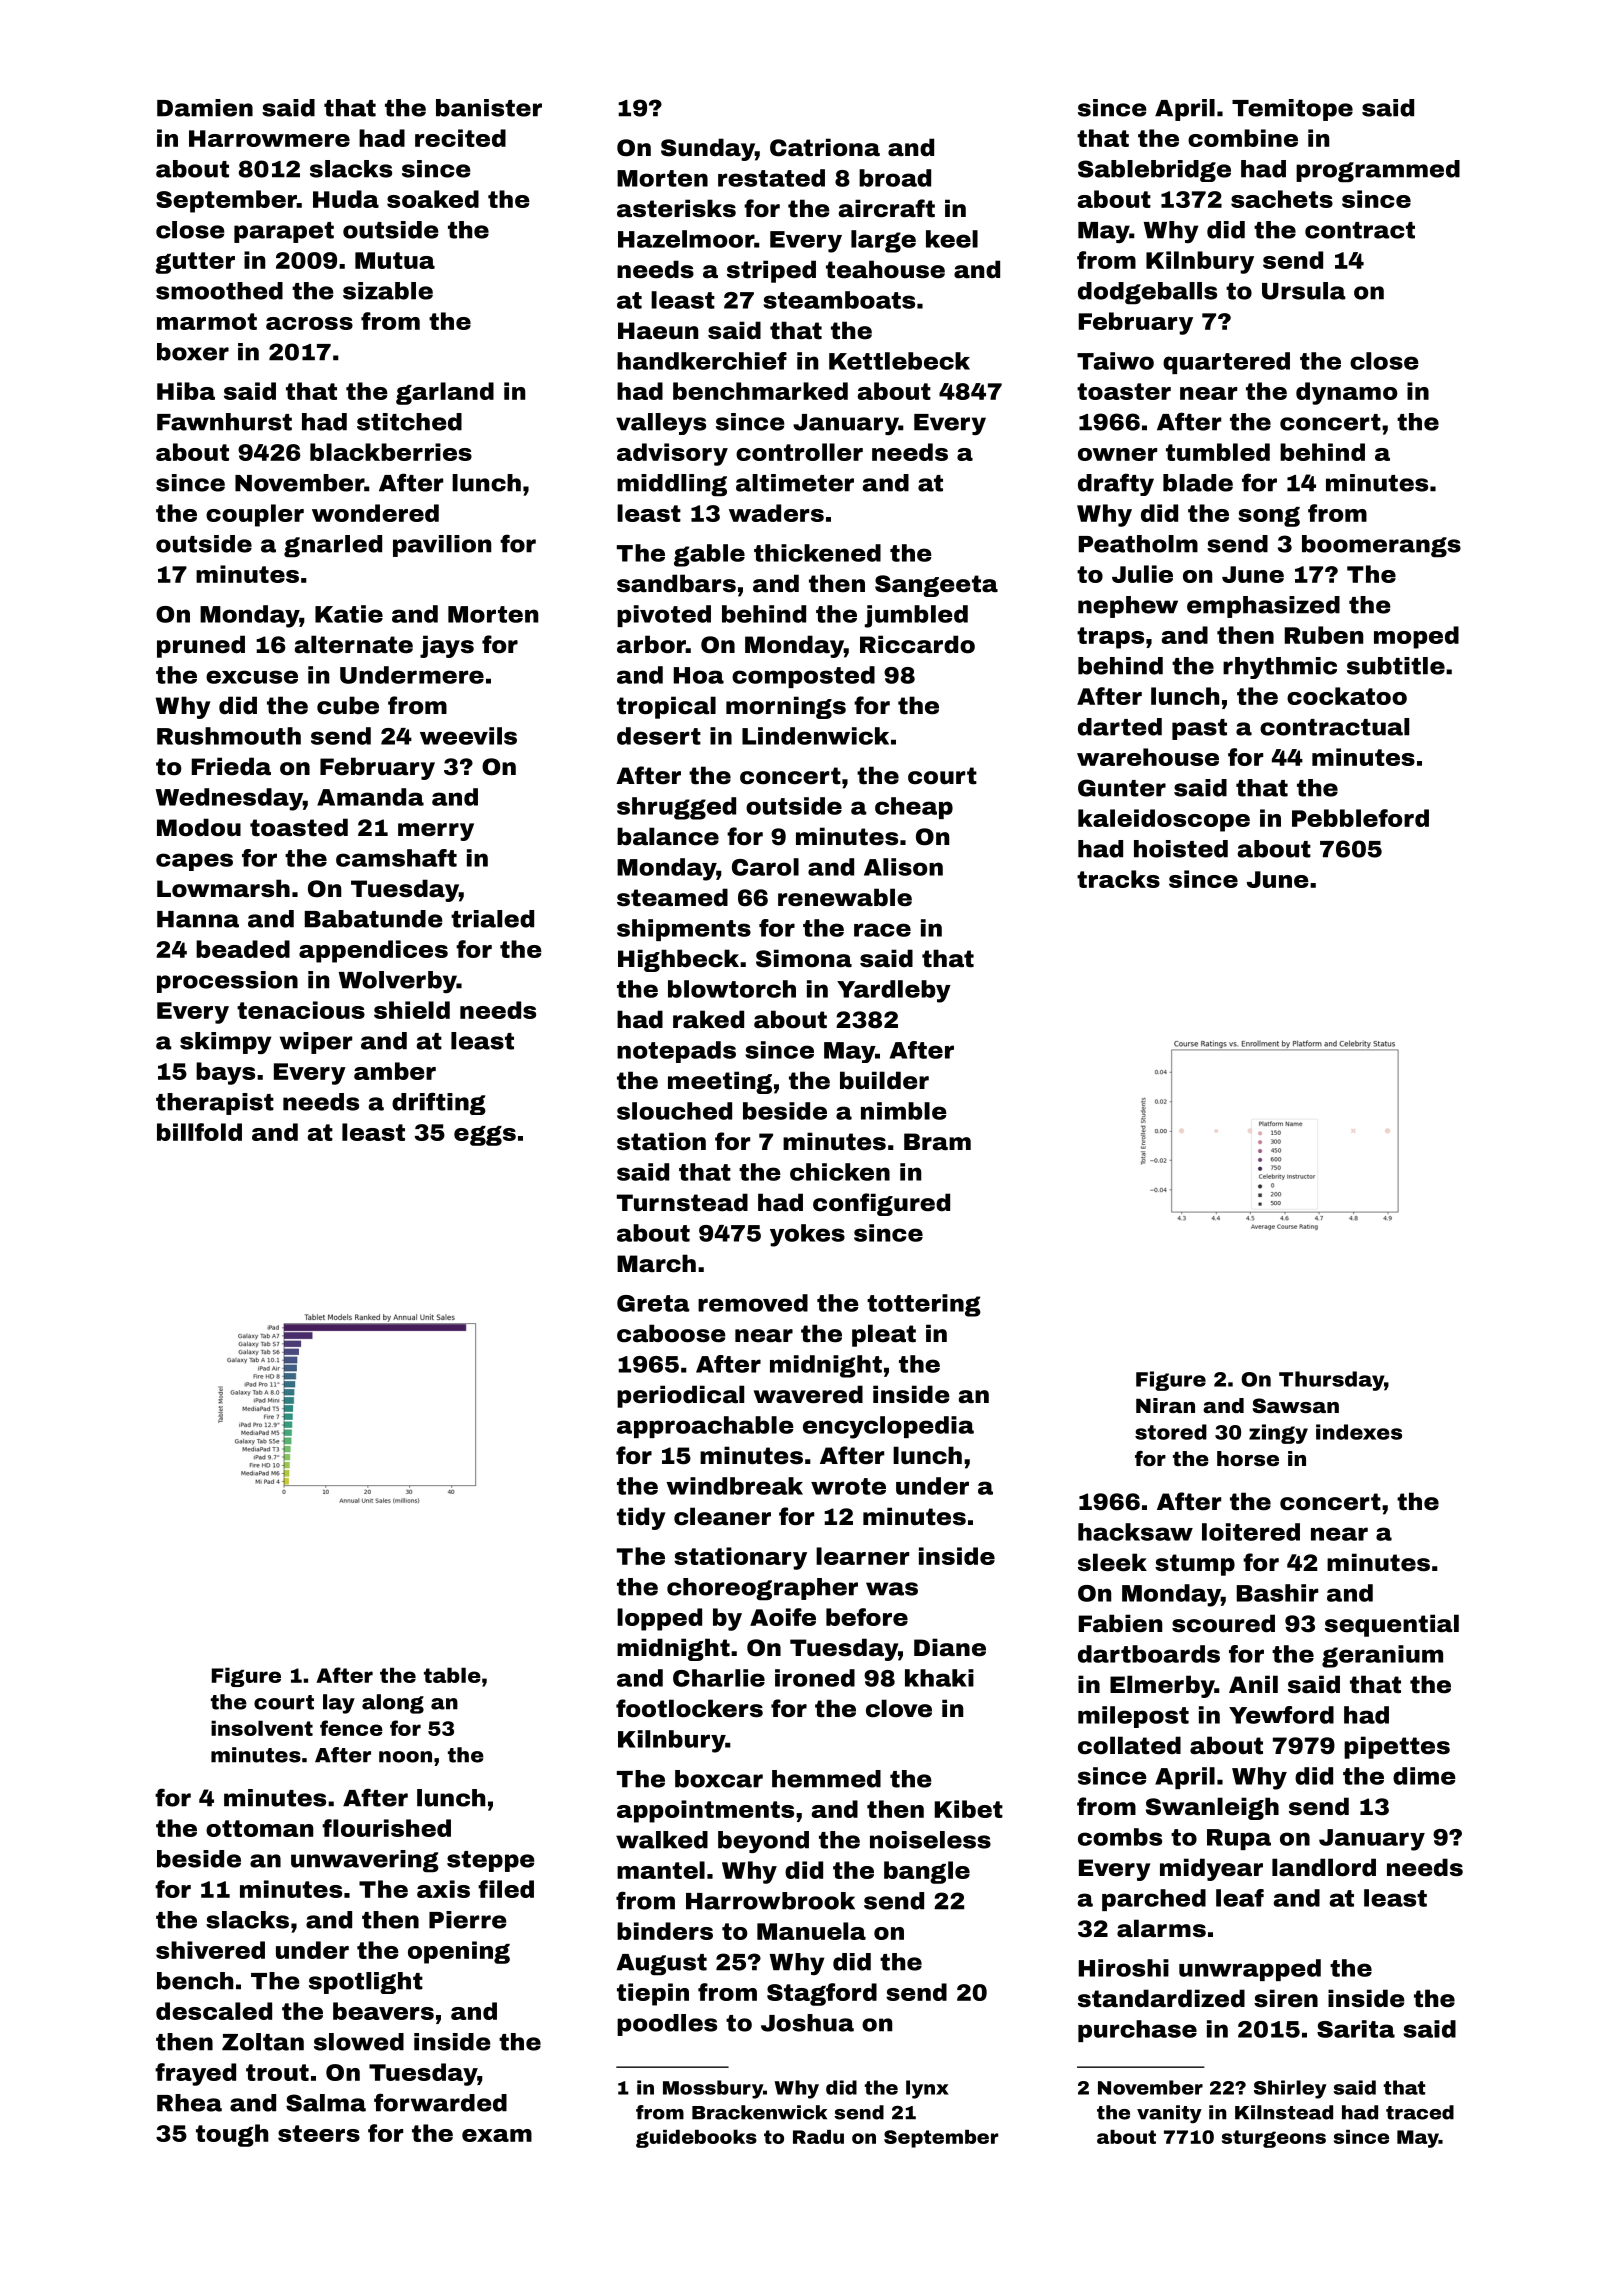  I want to click on chicken, so click(840, 1172).
